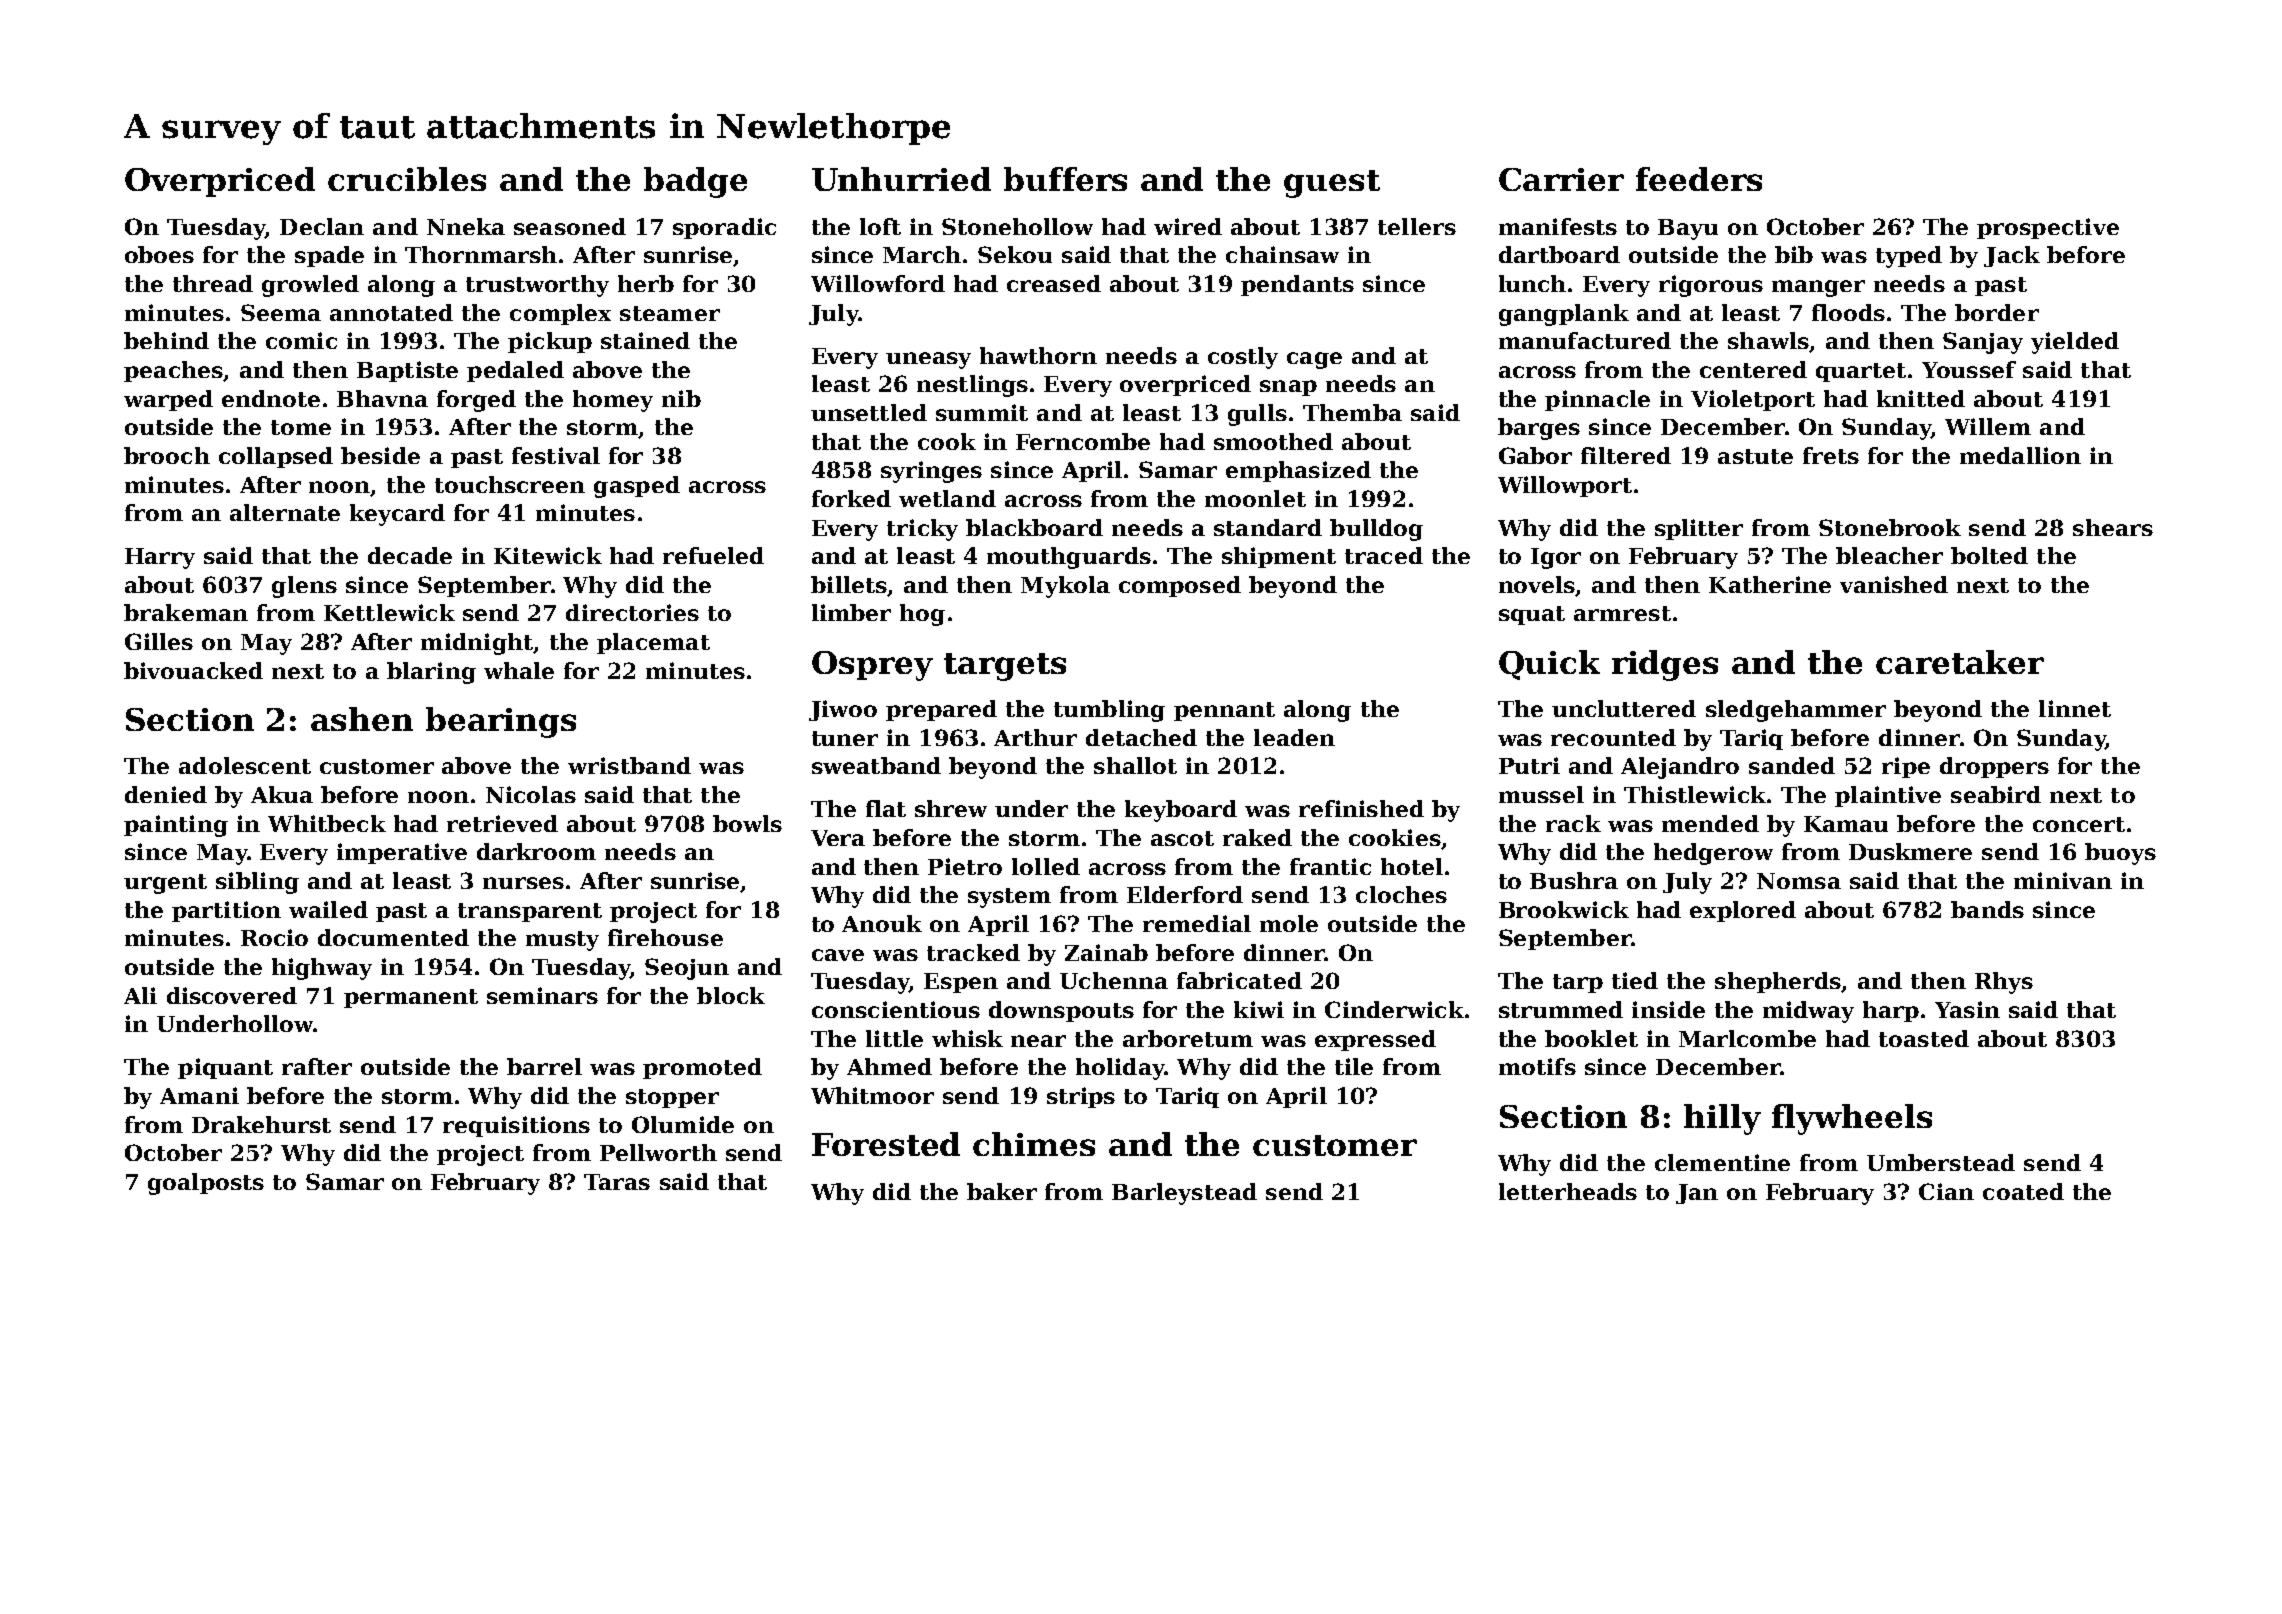 This screenshot has width=2282, height=1614. What do you see at coordinates (225, 1068) in the screenshot?
I see `piquant` at bounding box center [225, 1068].
